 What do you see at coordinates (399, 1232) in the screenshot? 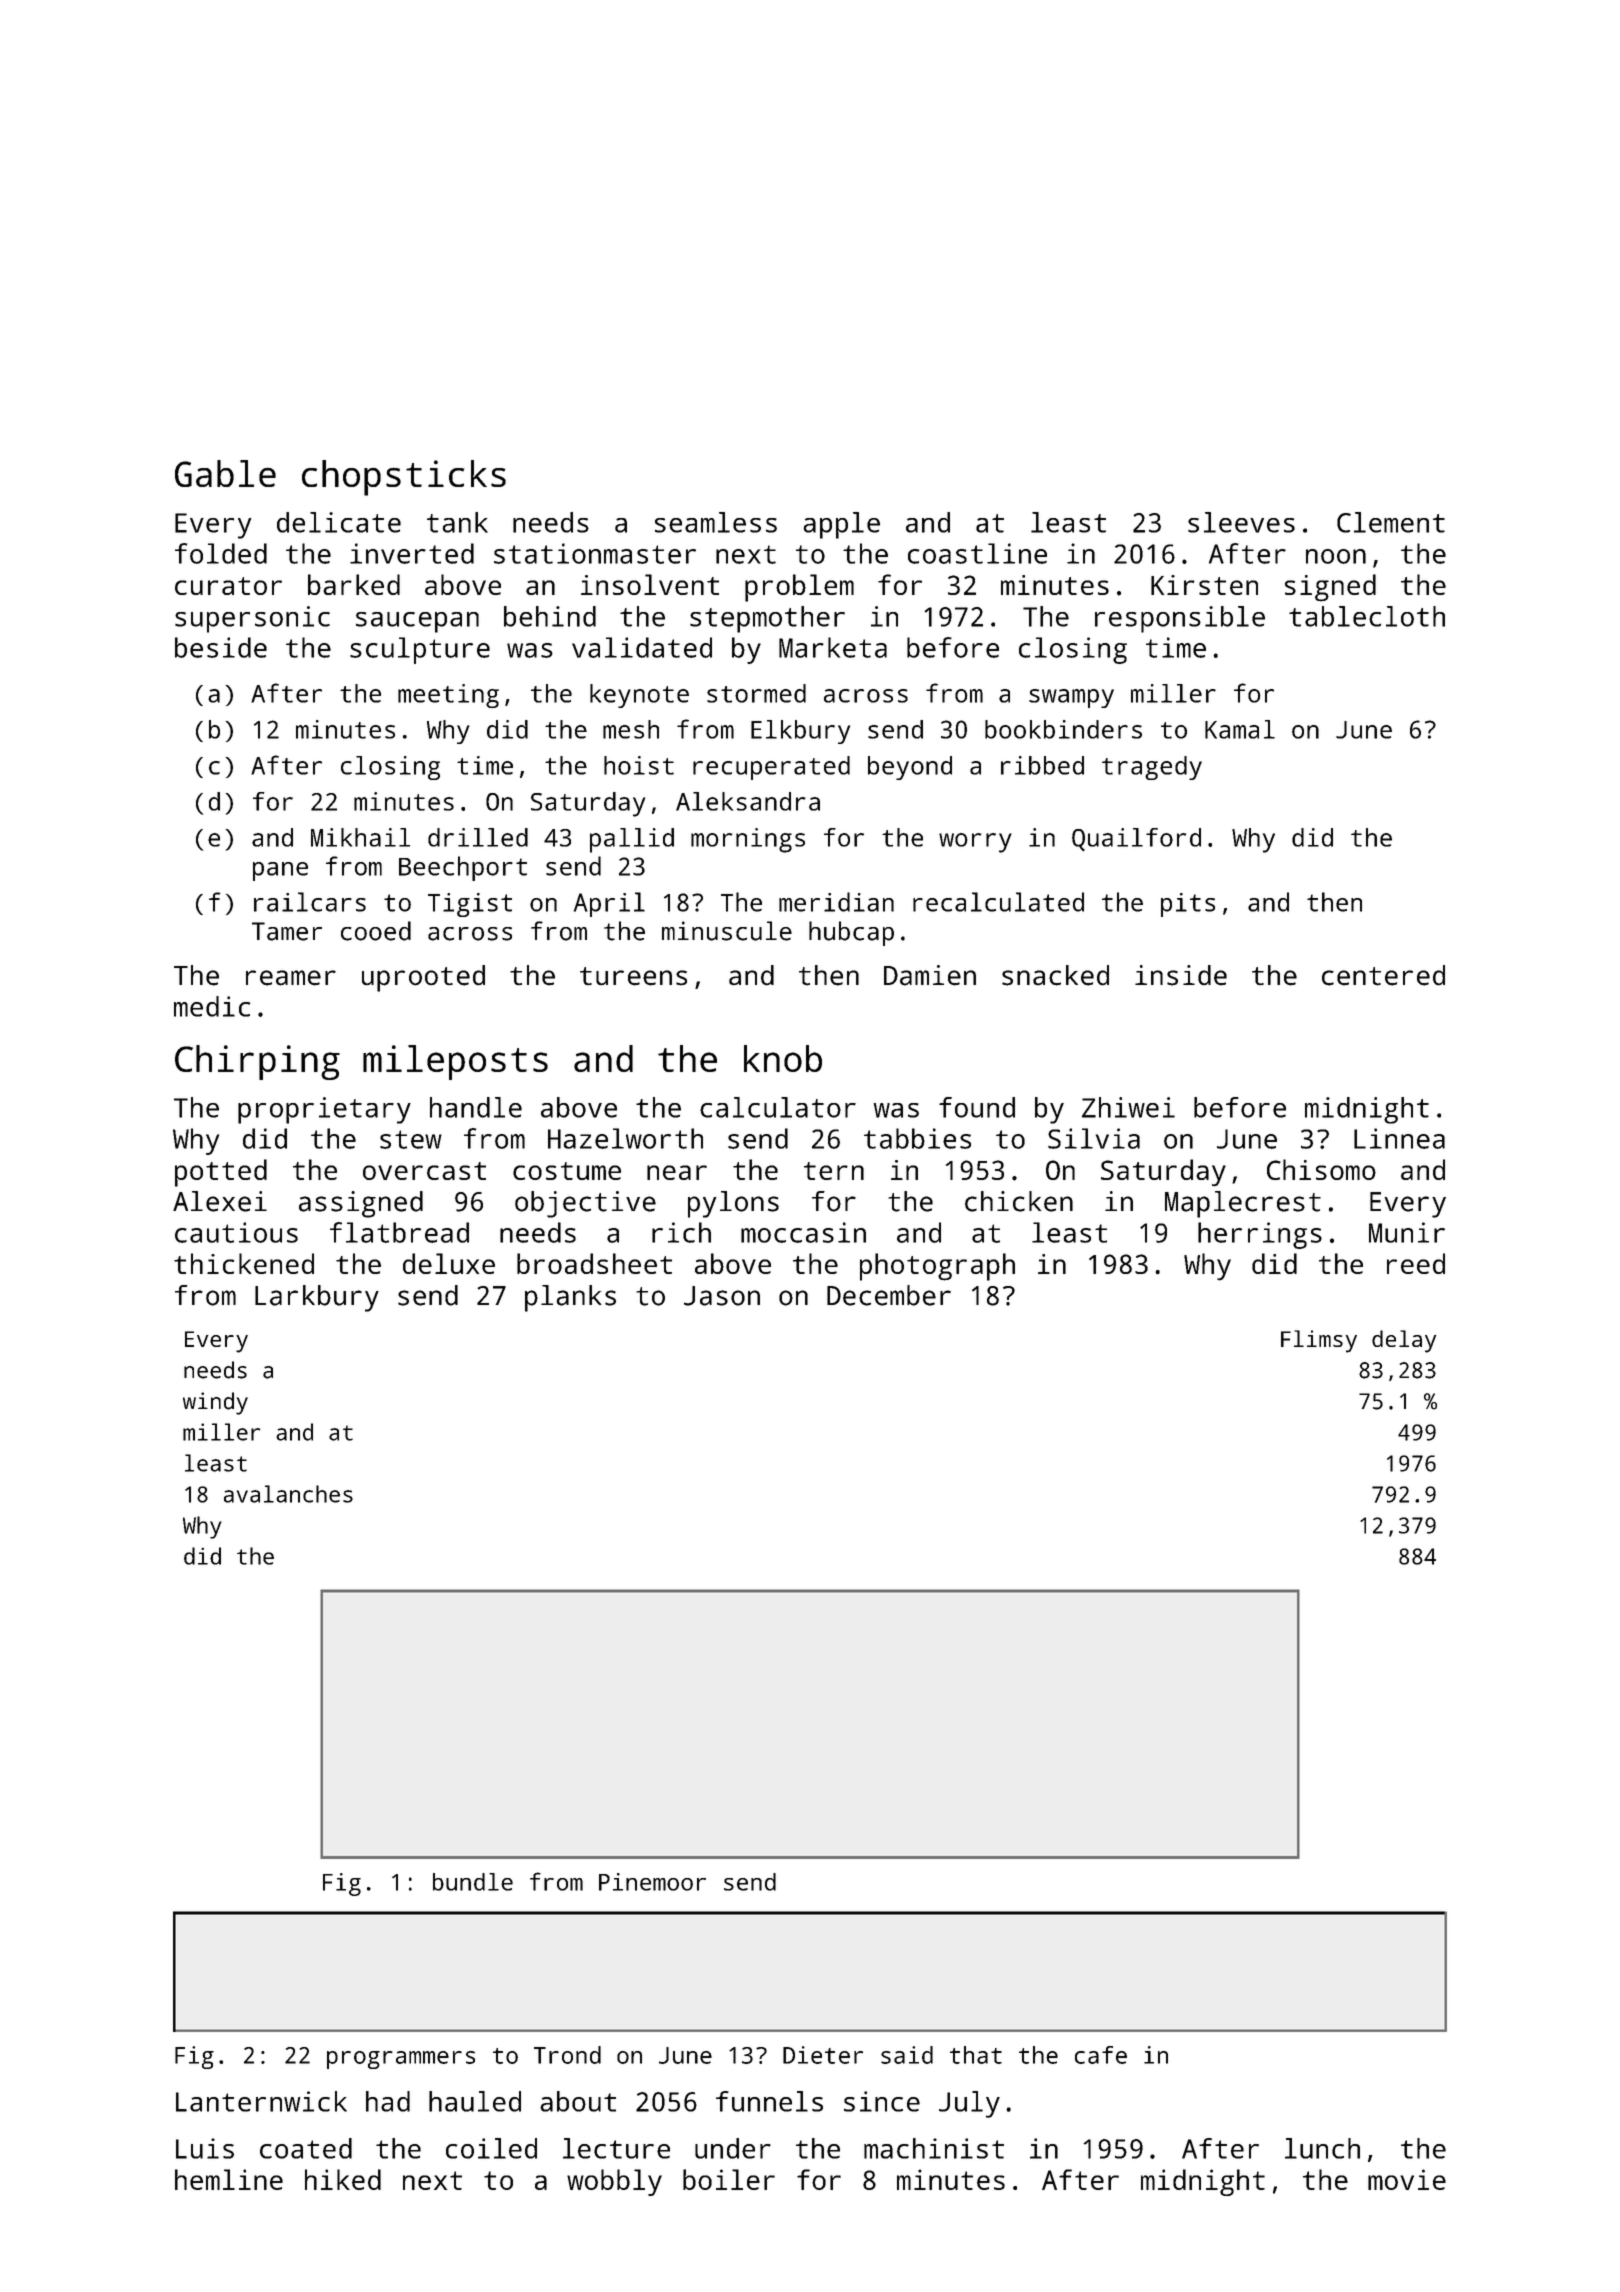
I see `flatbread` at bounding box center [399, 1232].
